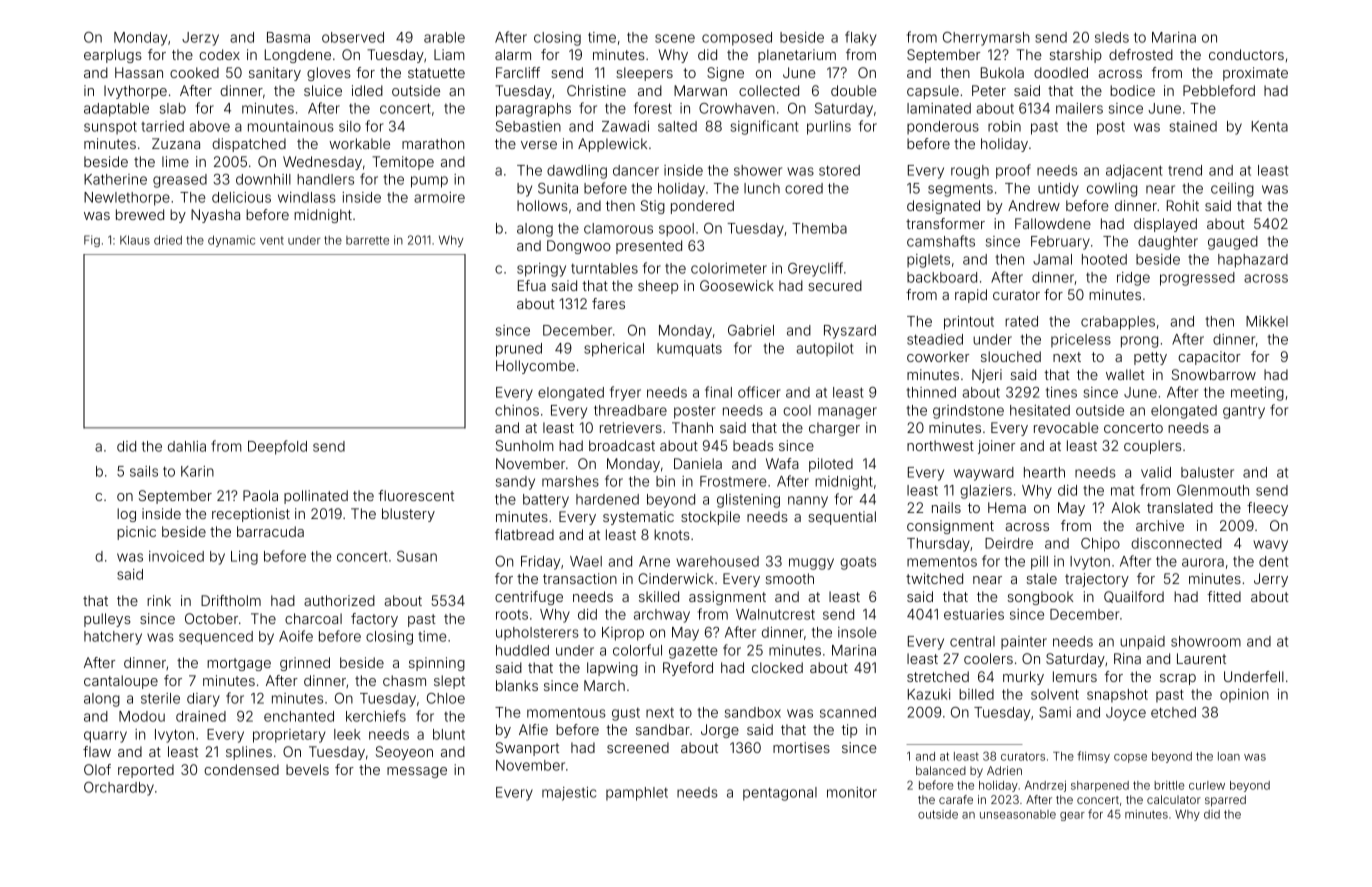 The height and width of the screenshot is (887, 1372). What do you see at coordinates (307, 769) in the screenshot?
I see `bevels` at bounding box center [307, 769].
